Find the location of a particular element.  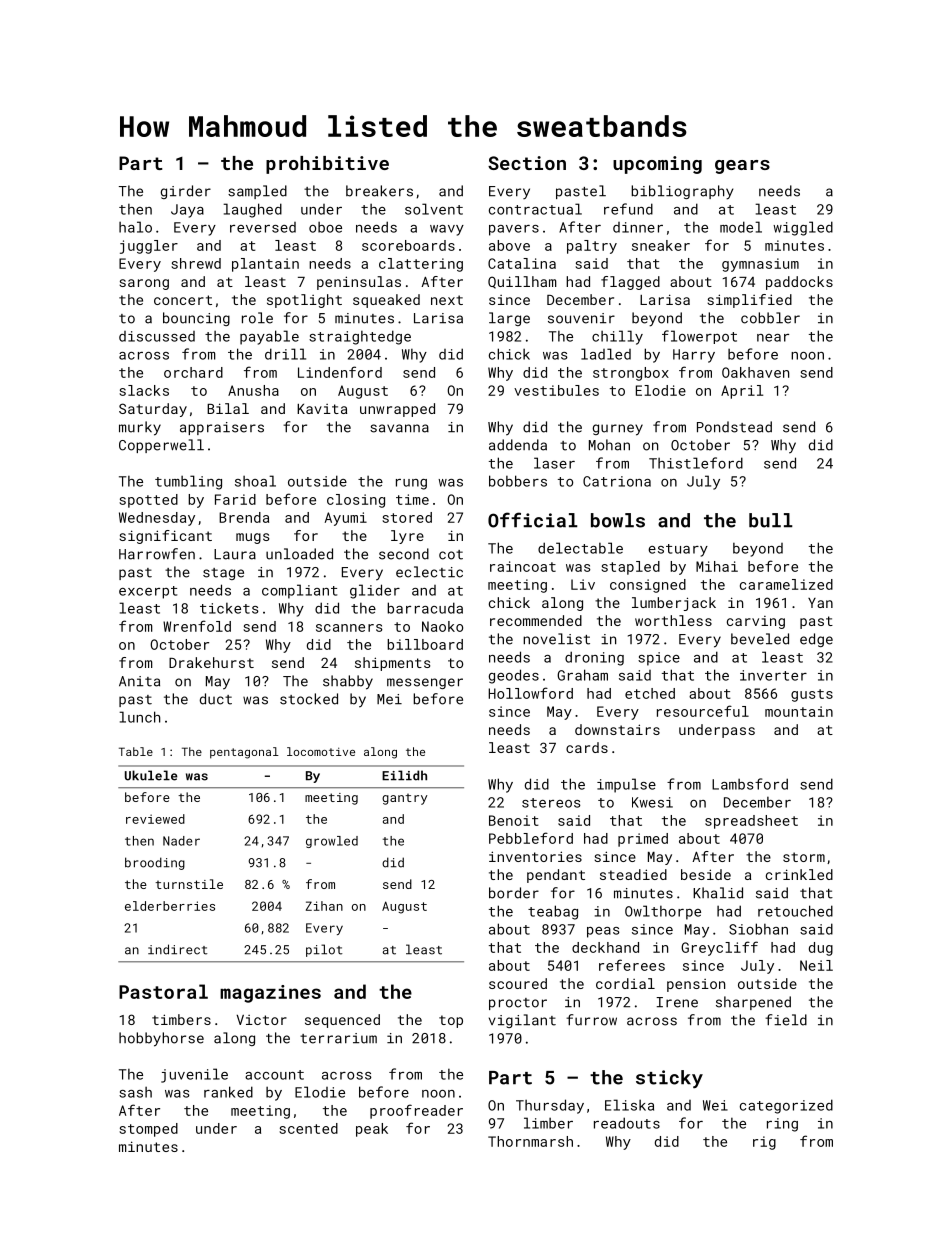

girder is located at coordinates (186, 192).
